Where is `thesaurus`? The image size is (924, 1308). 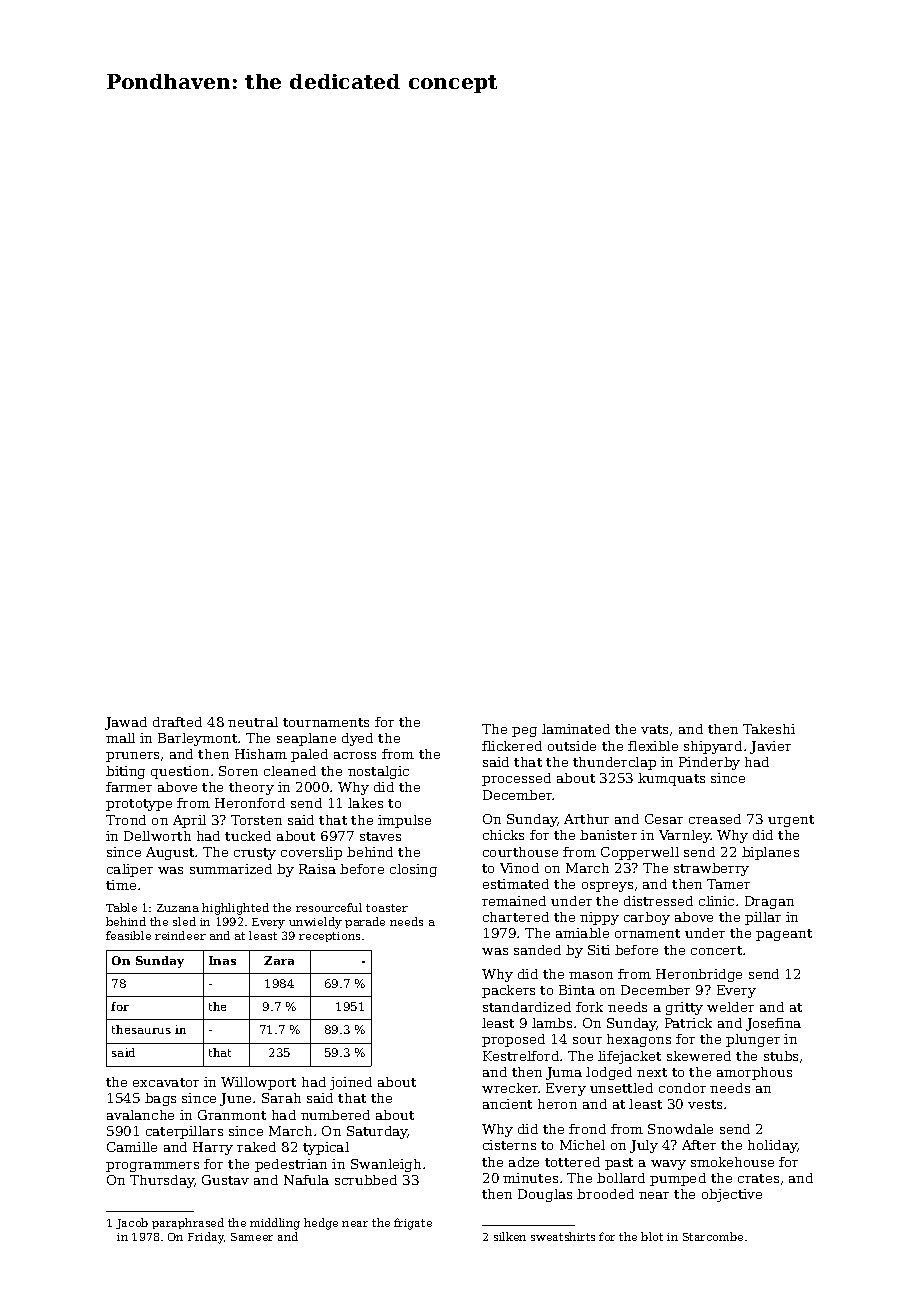
thesaurus is located at coordinates (141, 1029).
